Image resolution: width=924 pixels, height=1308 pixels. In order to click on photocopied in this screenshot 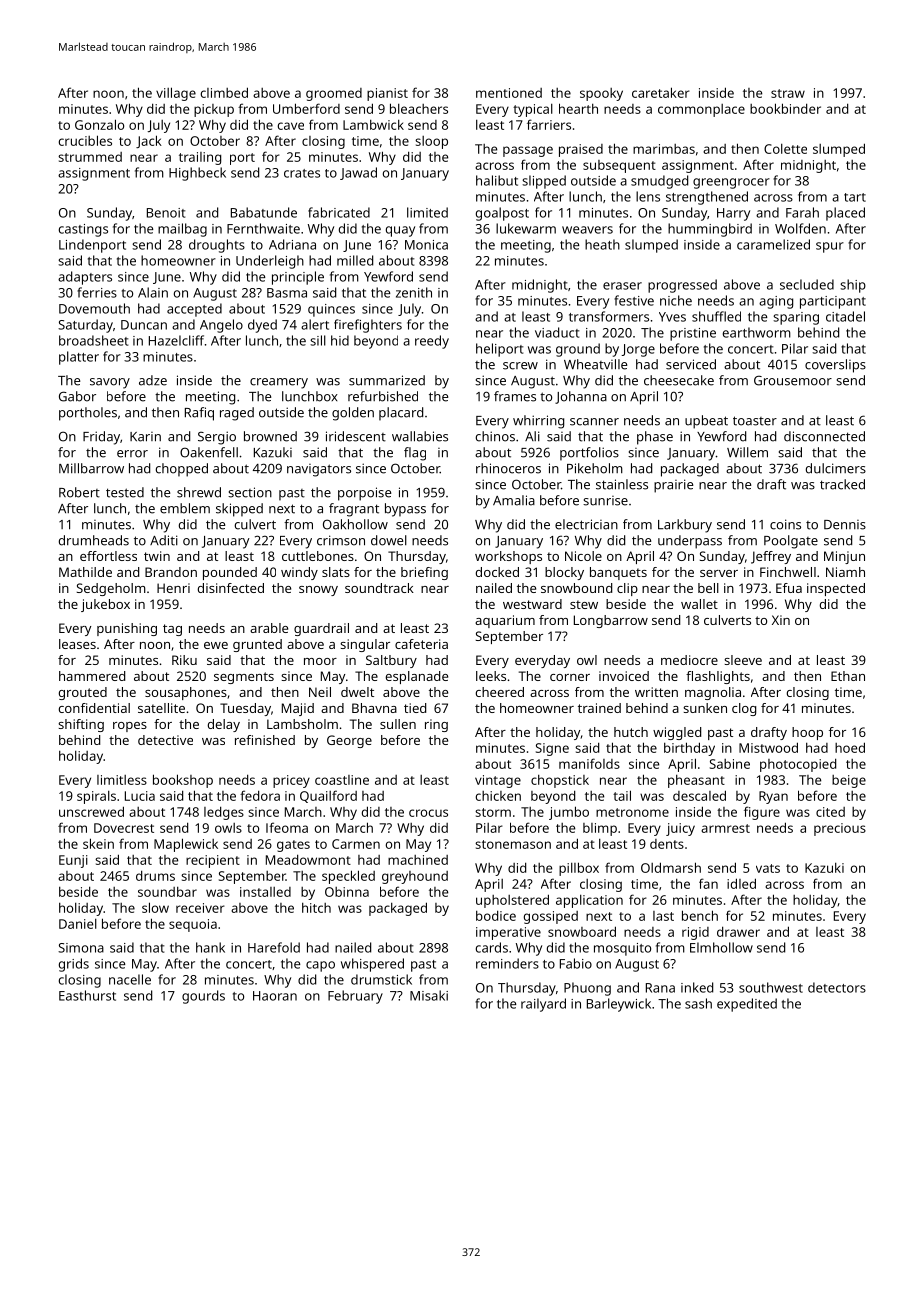, I will do `click(798, 765)`.
